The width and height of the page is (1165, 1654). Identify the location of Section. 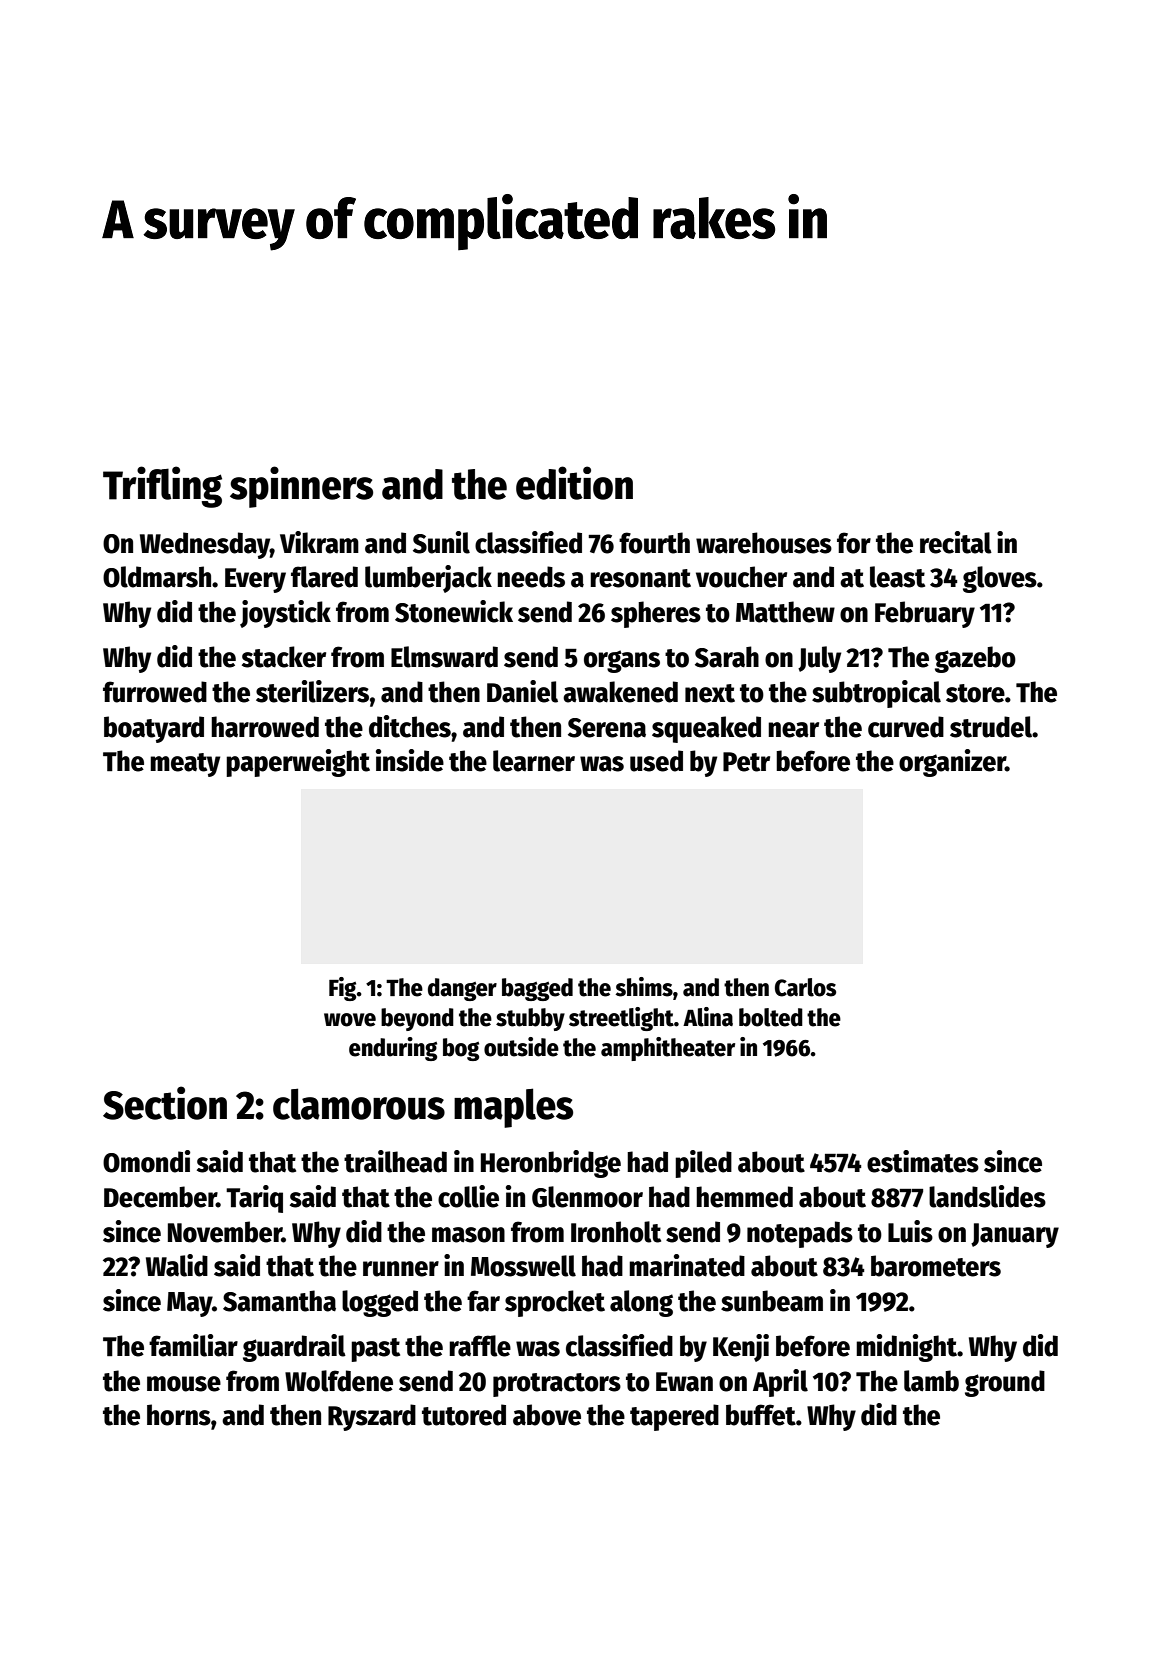
(165, 1103).
